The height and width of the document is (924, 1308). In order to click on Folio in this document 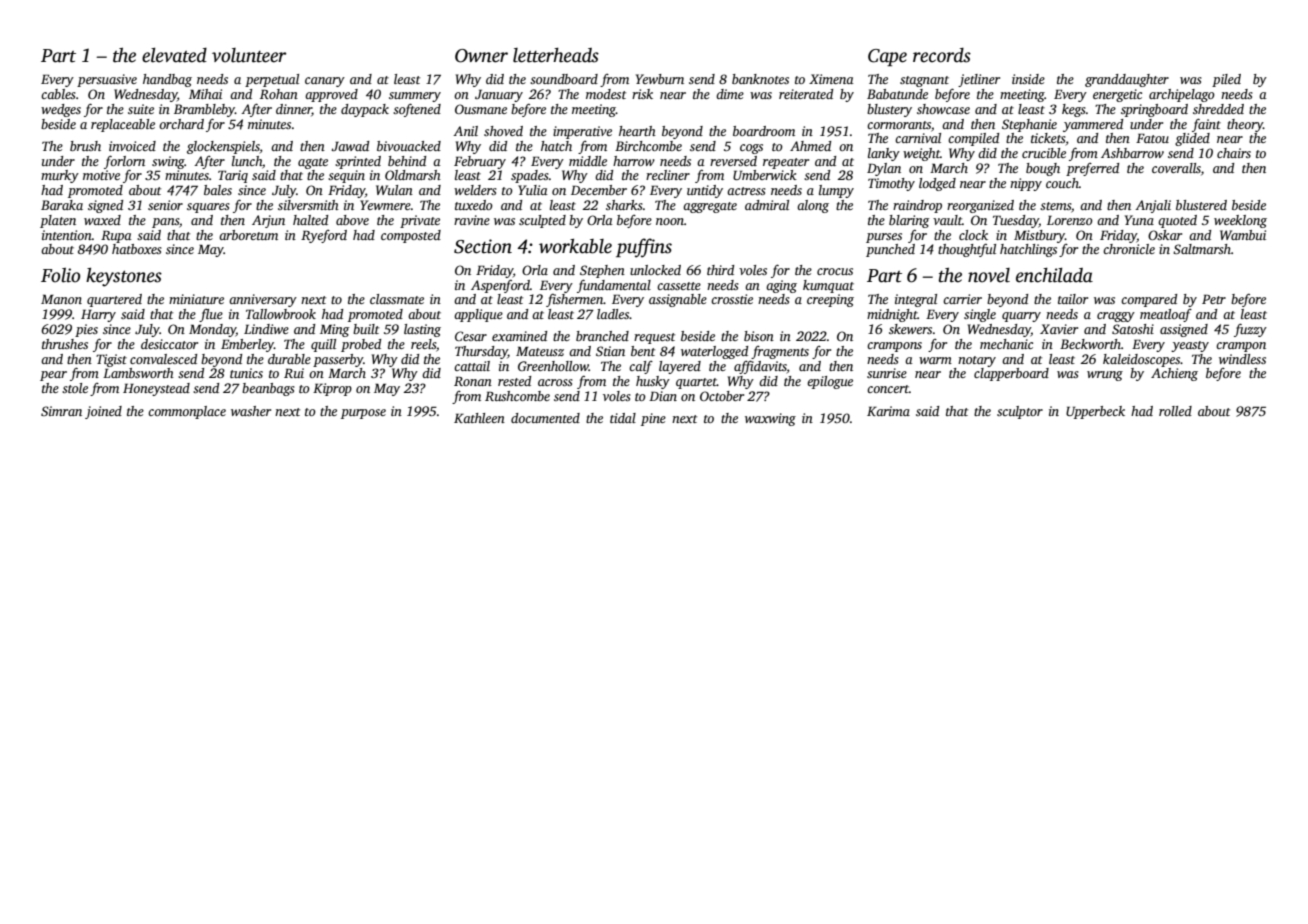, I will do `click(60, 275)`.
